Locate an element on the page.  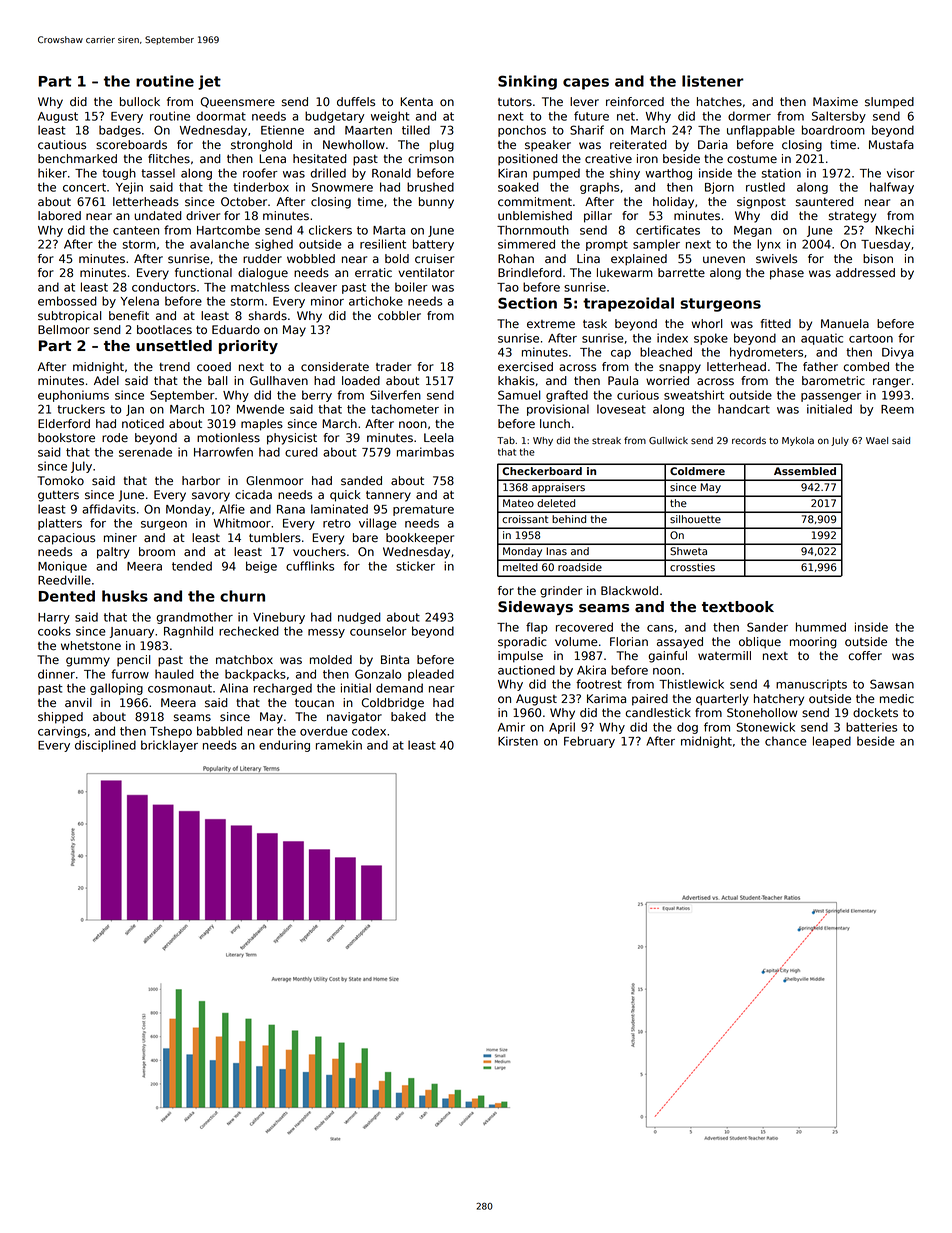
bullock is located at coordinates (140, 102).
